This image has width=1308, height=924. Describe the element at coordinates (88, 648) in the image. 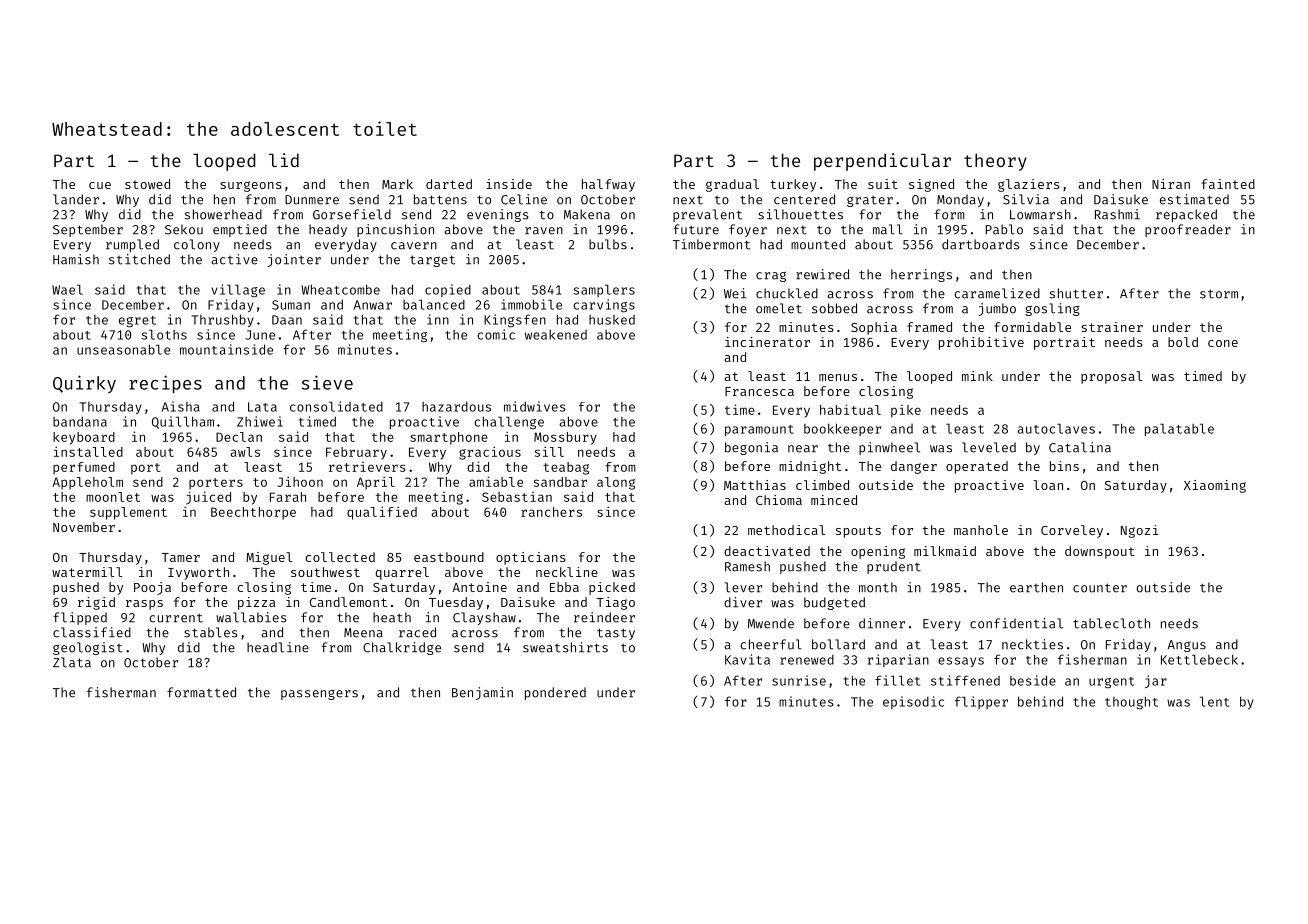

I see `geologist` at that location.
